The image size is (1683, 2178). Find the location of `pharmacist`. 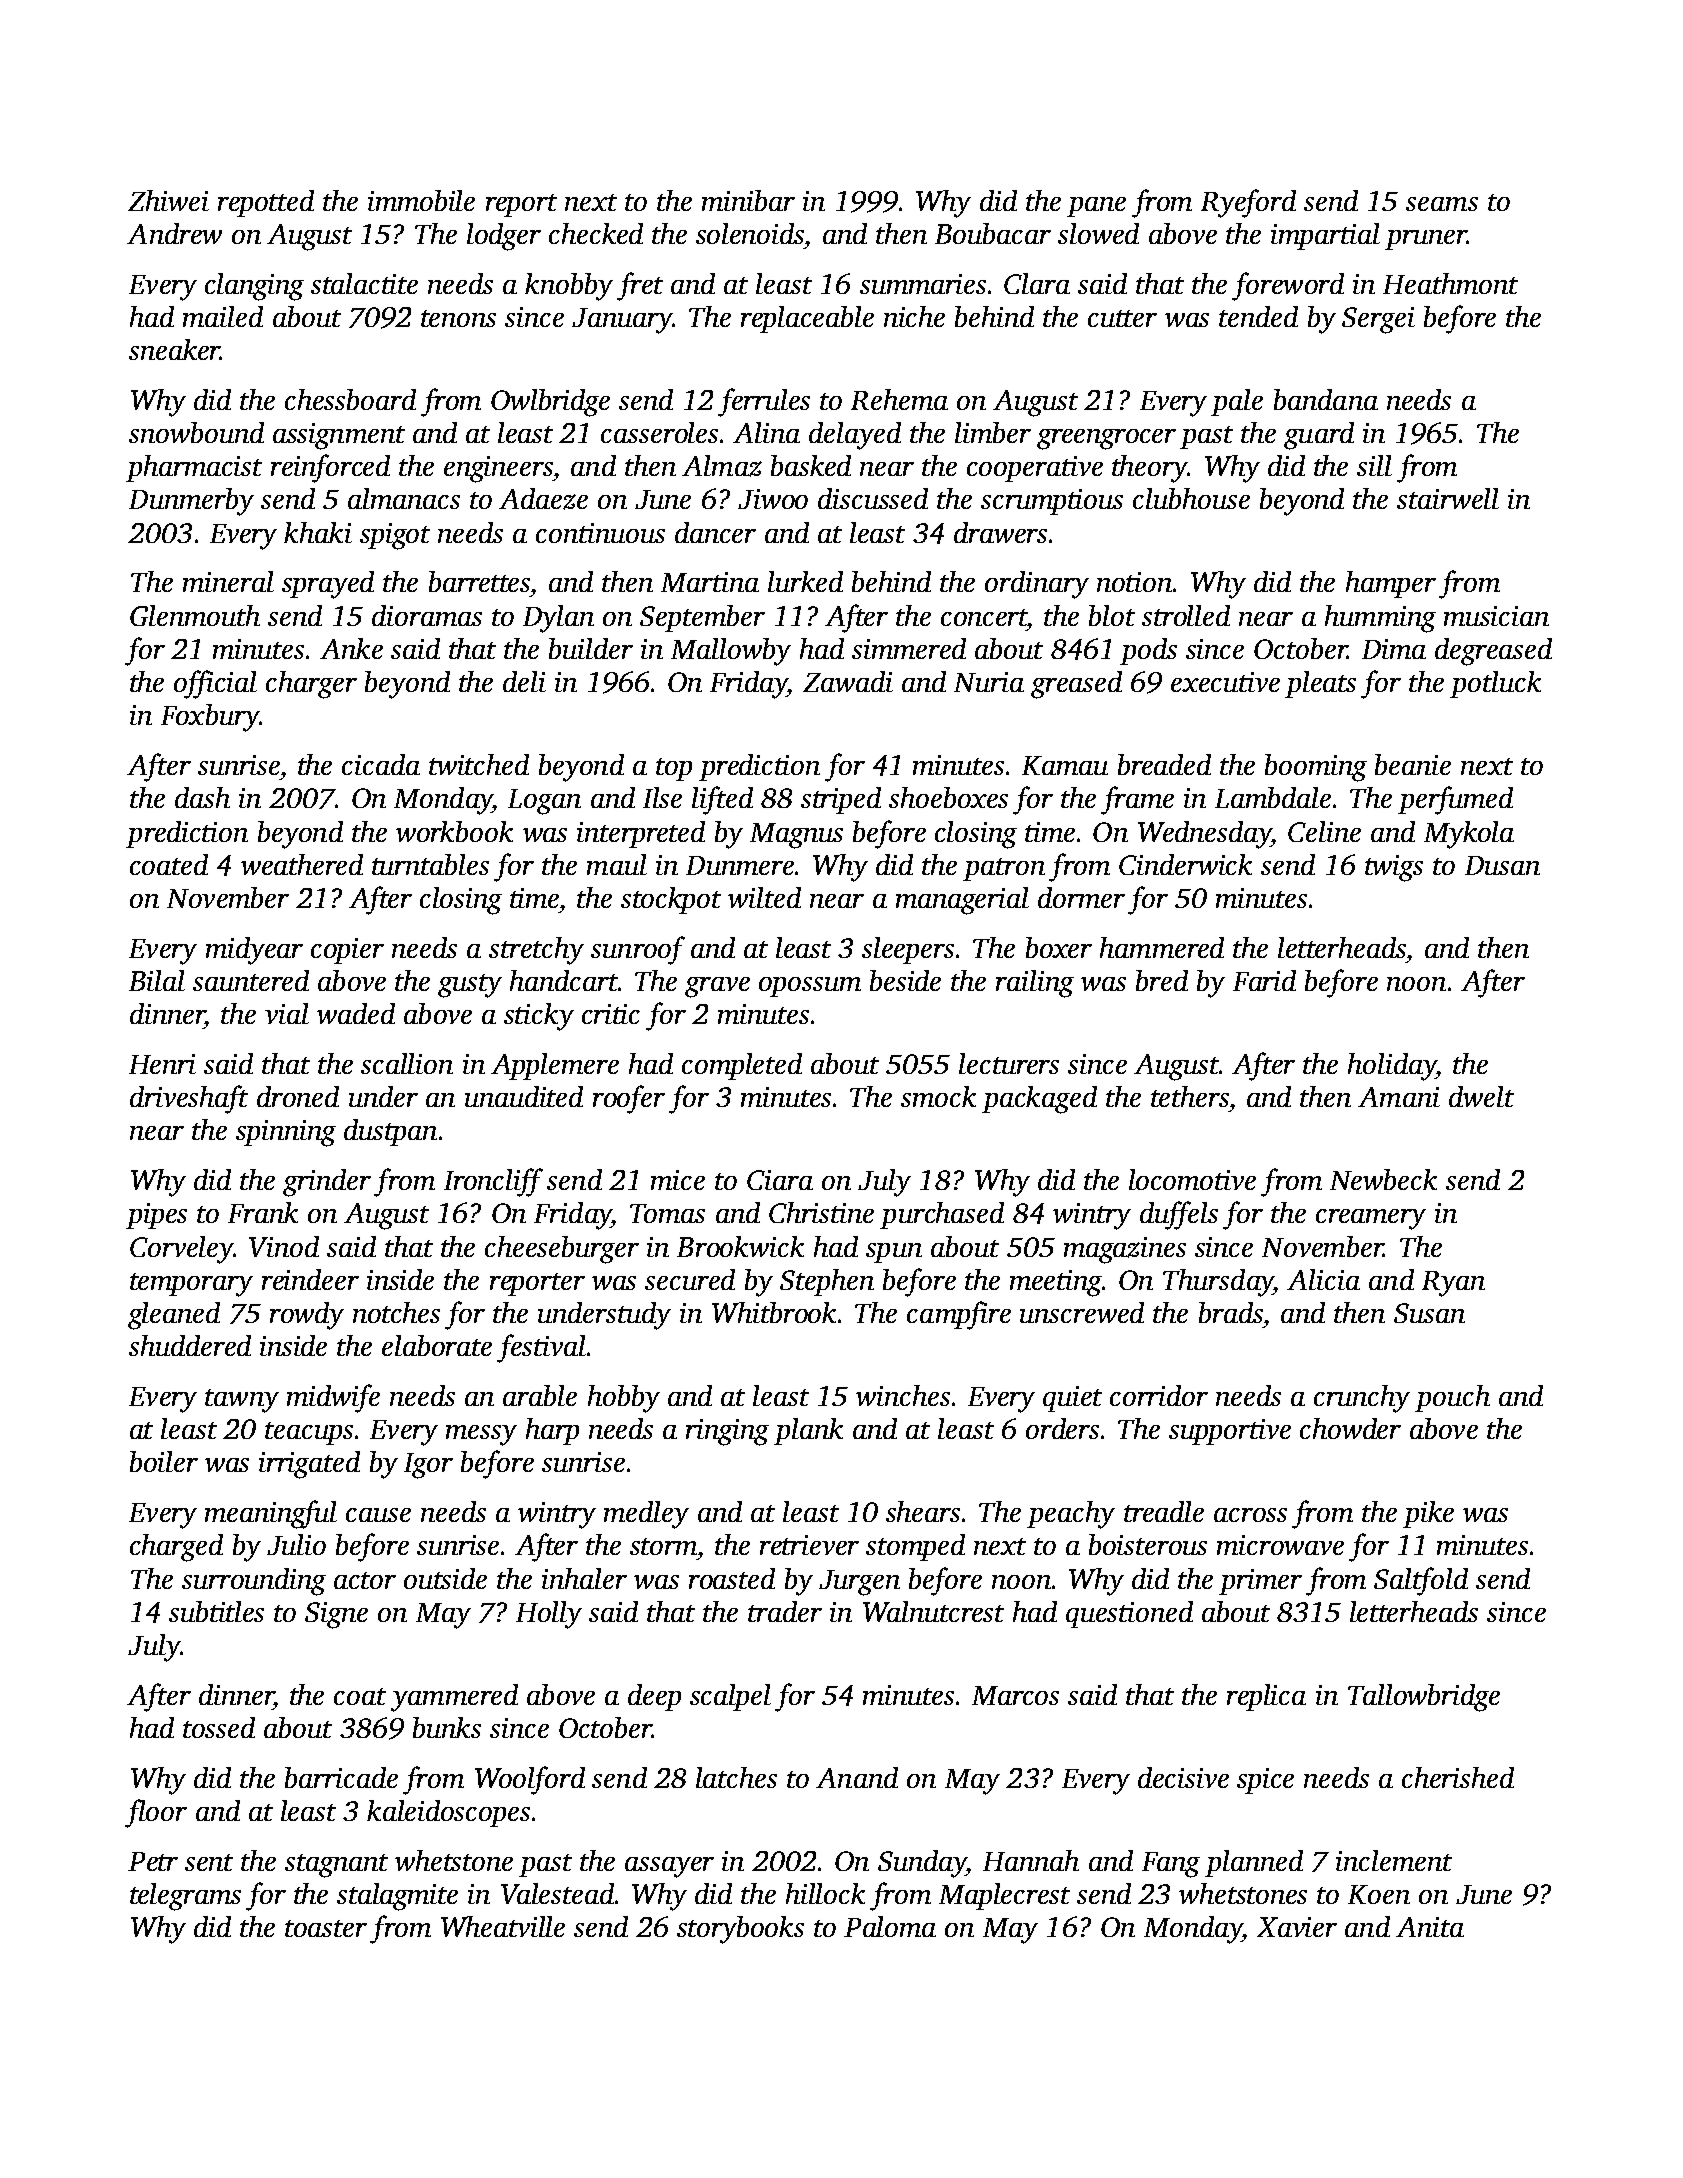

pharmacist is located at coordinates (194, 468).
